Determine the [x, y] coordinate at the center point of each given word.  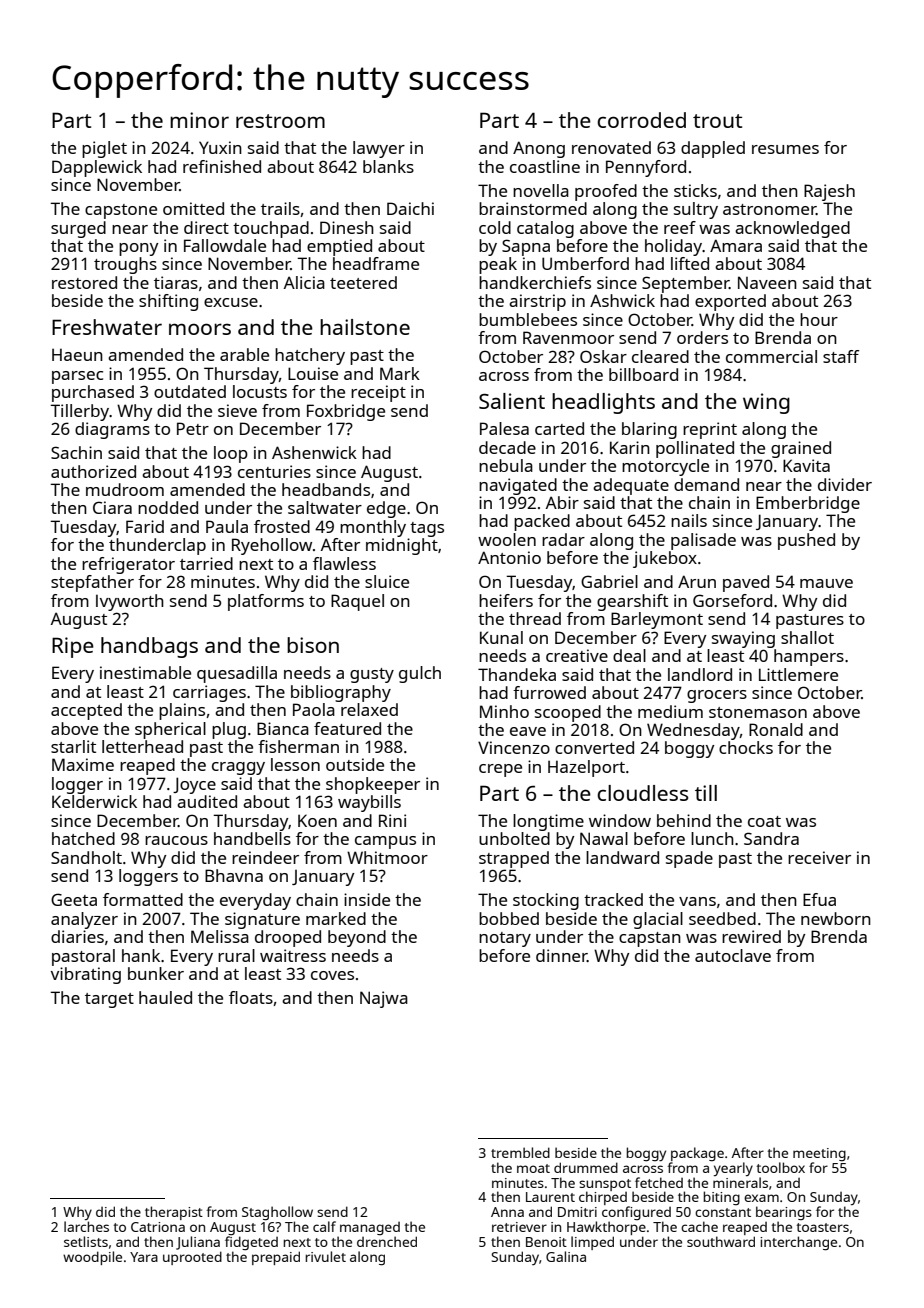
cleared [660, 356]
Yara [144, 1257]
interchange [798, 1243]
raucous [176, 840]
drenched [387, 1241]
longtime [548, 822]
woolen [507, 539]
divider [845, 484]
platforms [266, 602]
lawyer [379, 149]
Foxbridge [346, 412]
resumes [785, 149]
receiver [819, 857]
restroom [280, 121]
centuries [274, 471]
